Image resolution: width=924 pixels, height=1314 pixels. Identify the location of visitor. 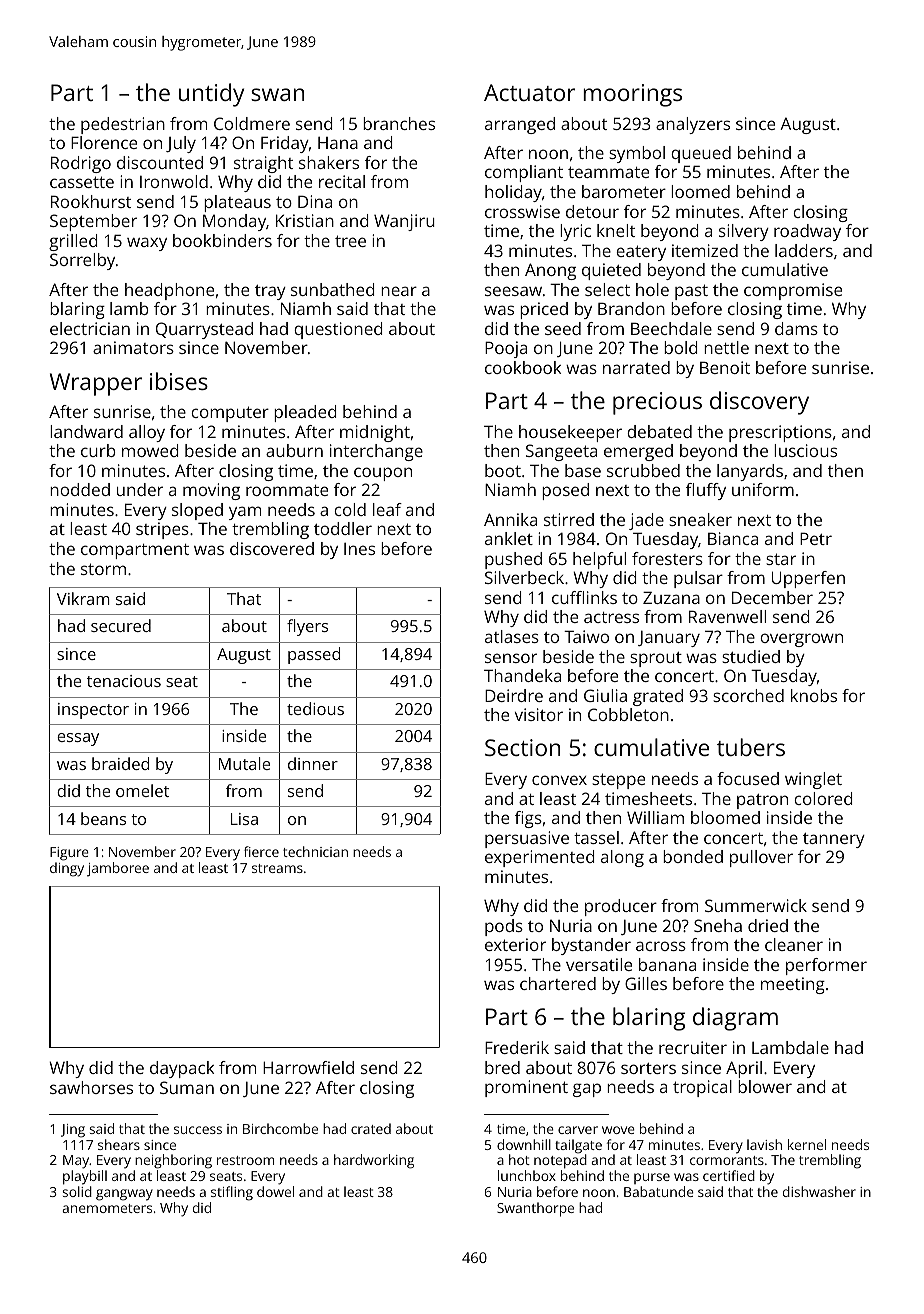
(539, 714).
